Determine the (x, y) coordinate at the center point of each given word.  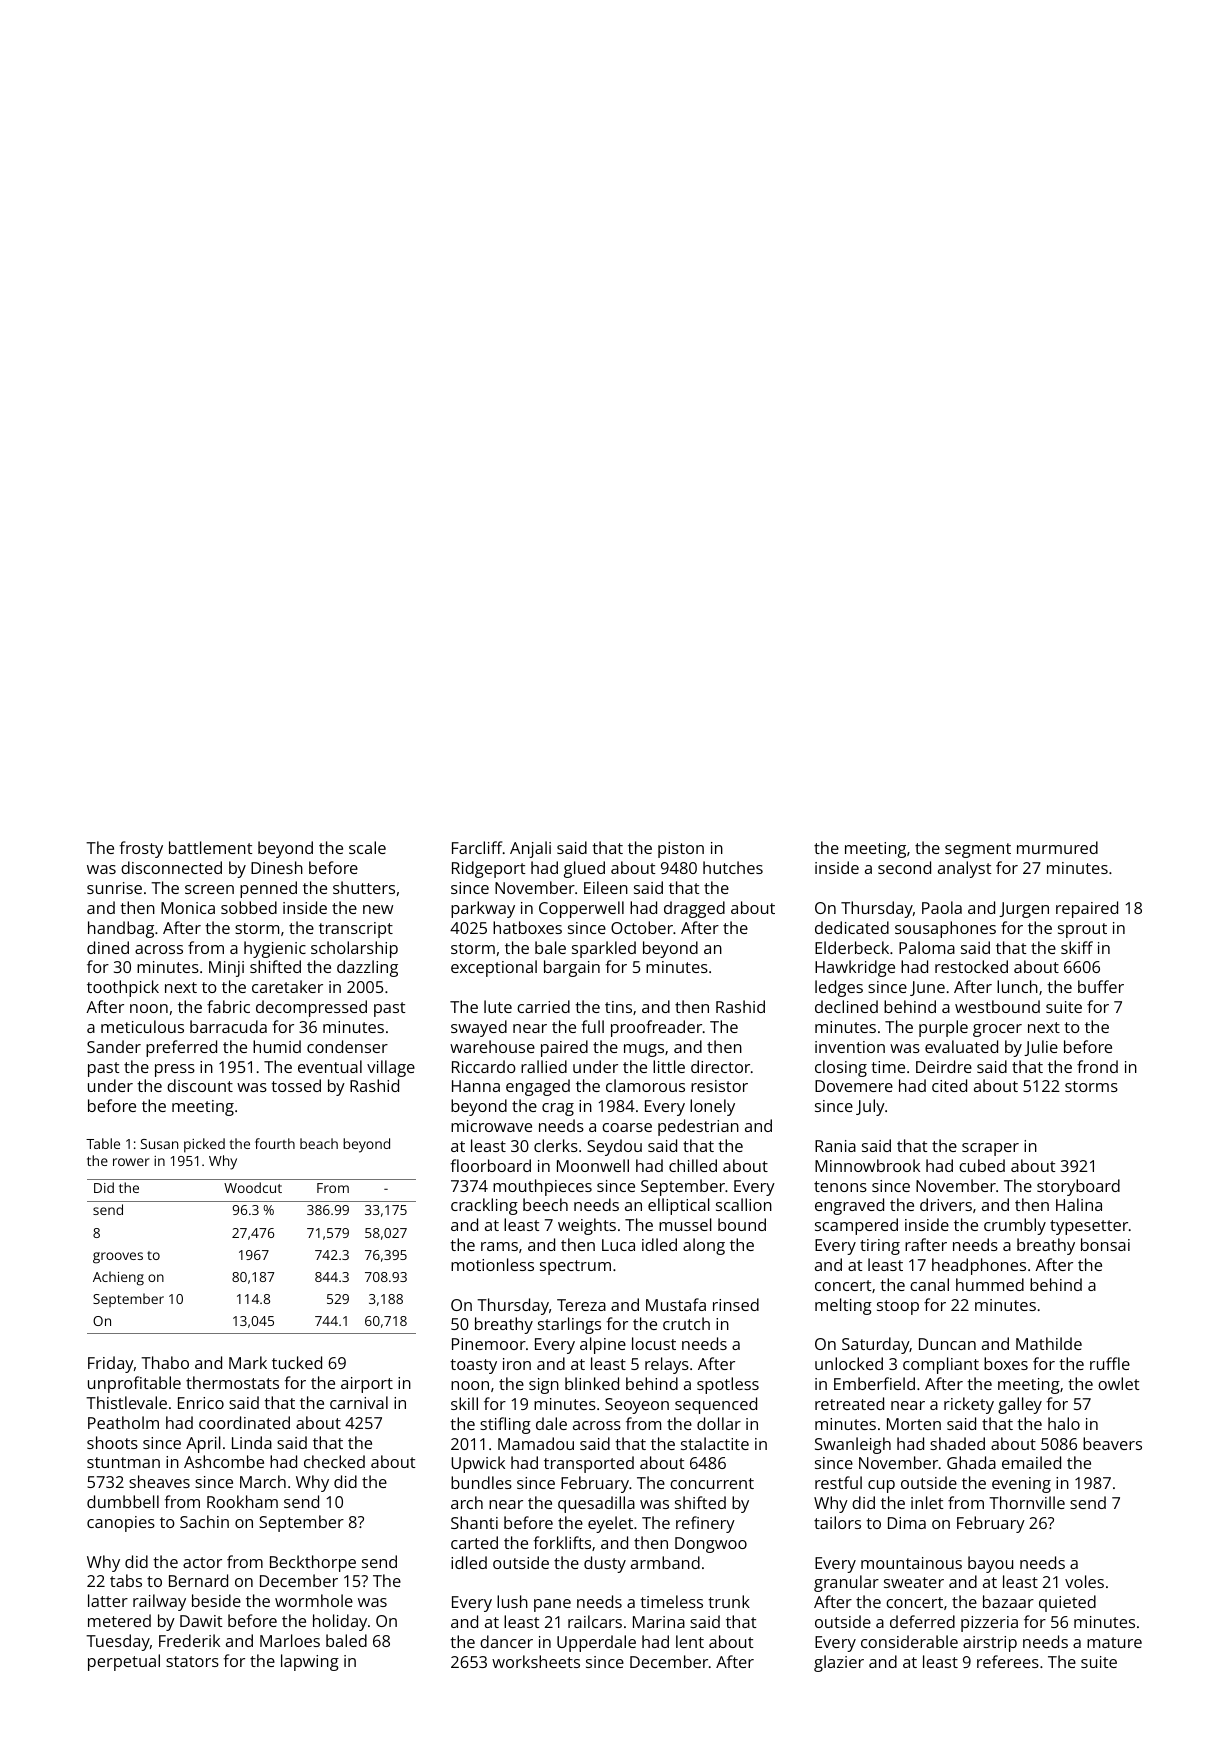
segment (978, 850)
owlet (1119, 1383)
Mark (248, 1362)
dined (108, 947)
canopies (121, 1524)
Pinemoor (489, 1344)
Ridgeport (489, 869)
